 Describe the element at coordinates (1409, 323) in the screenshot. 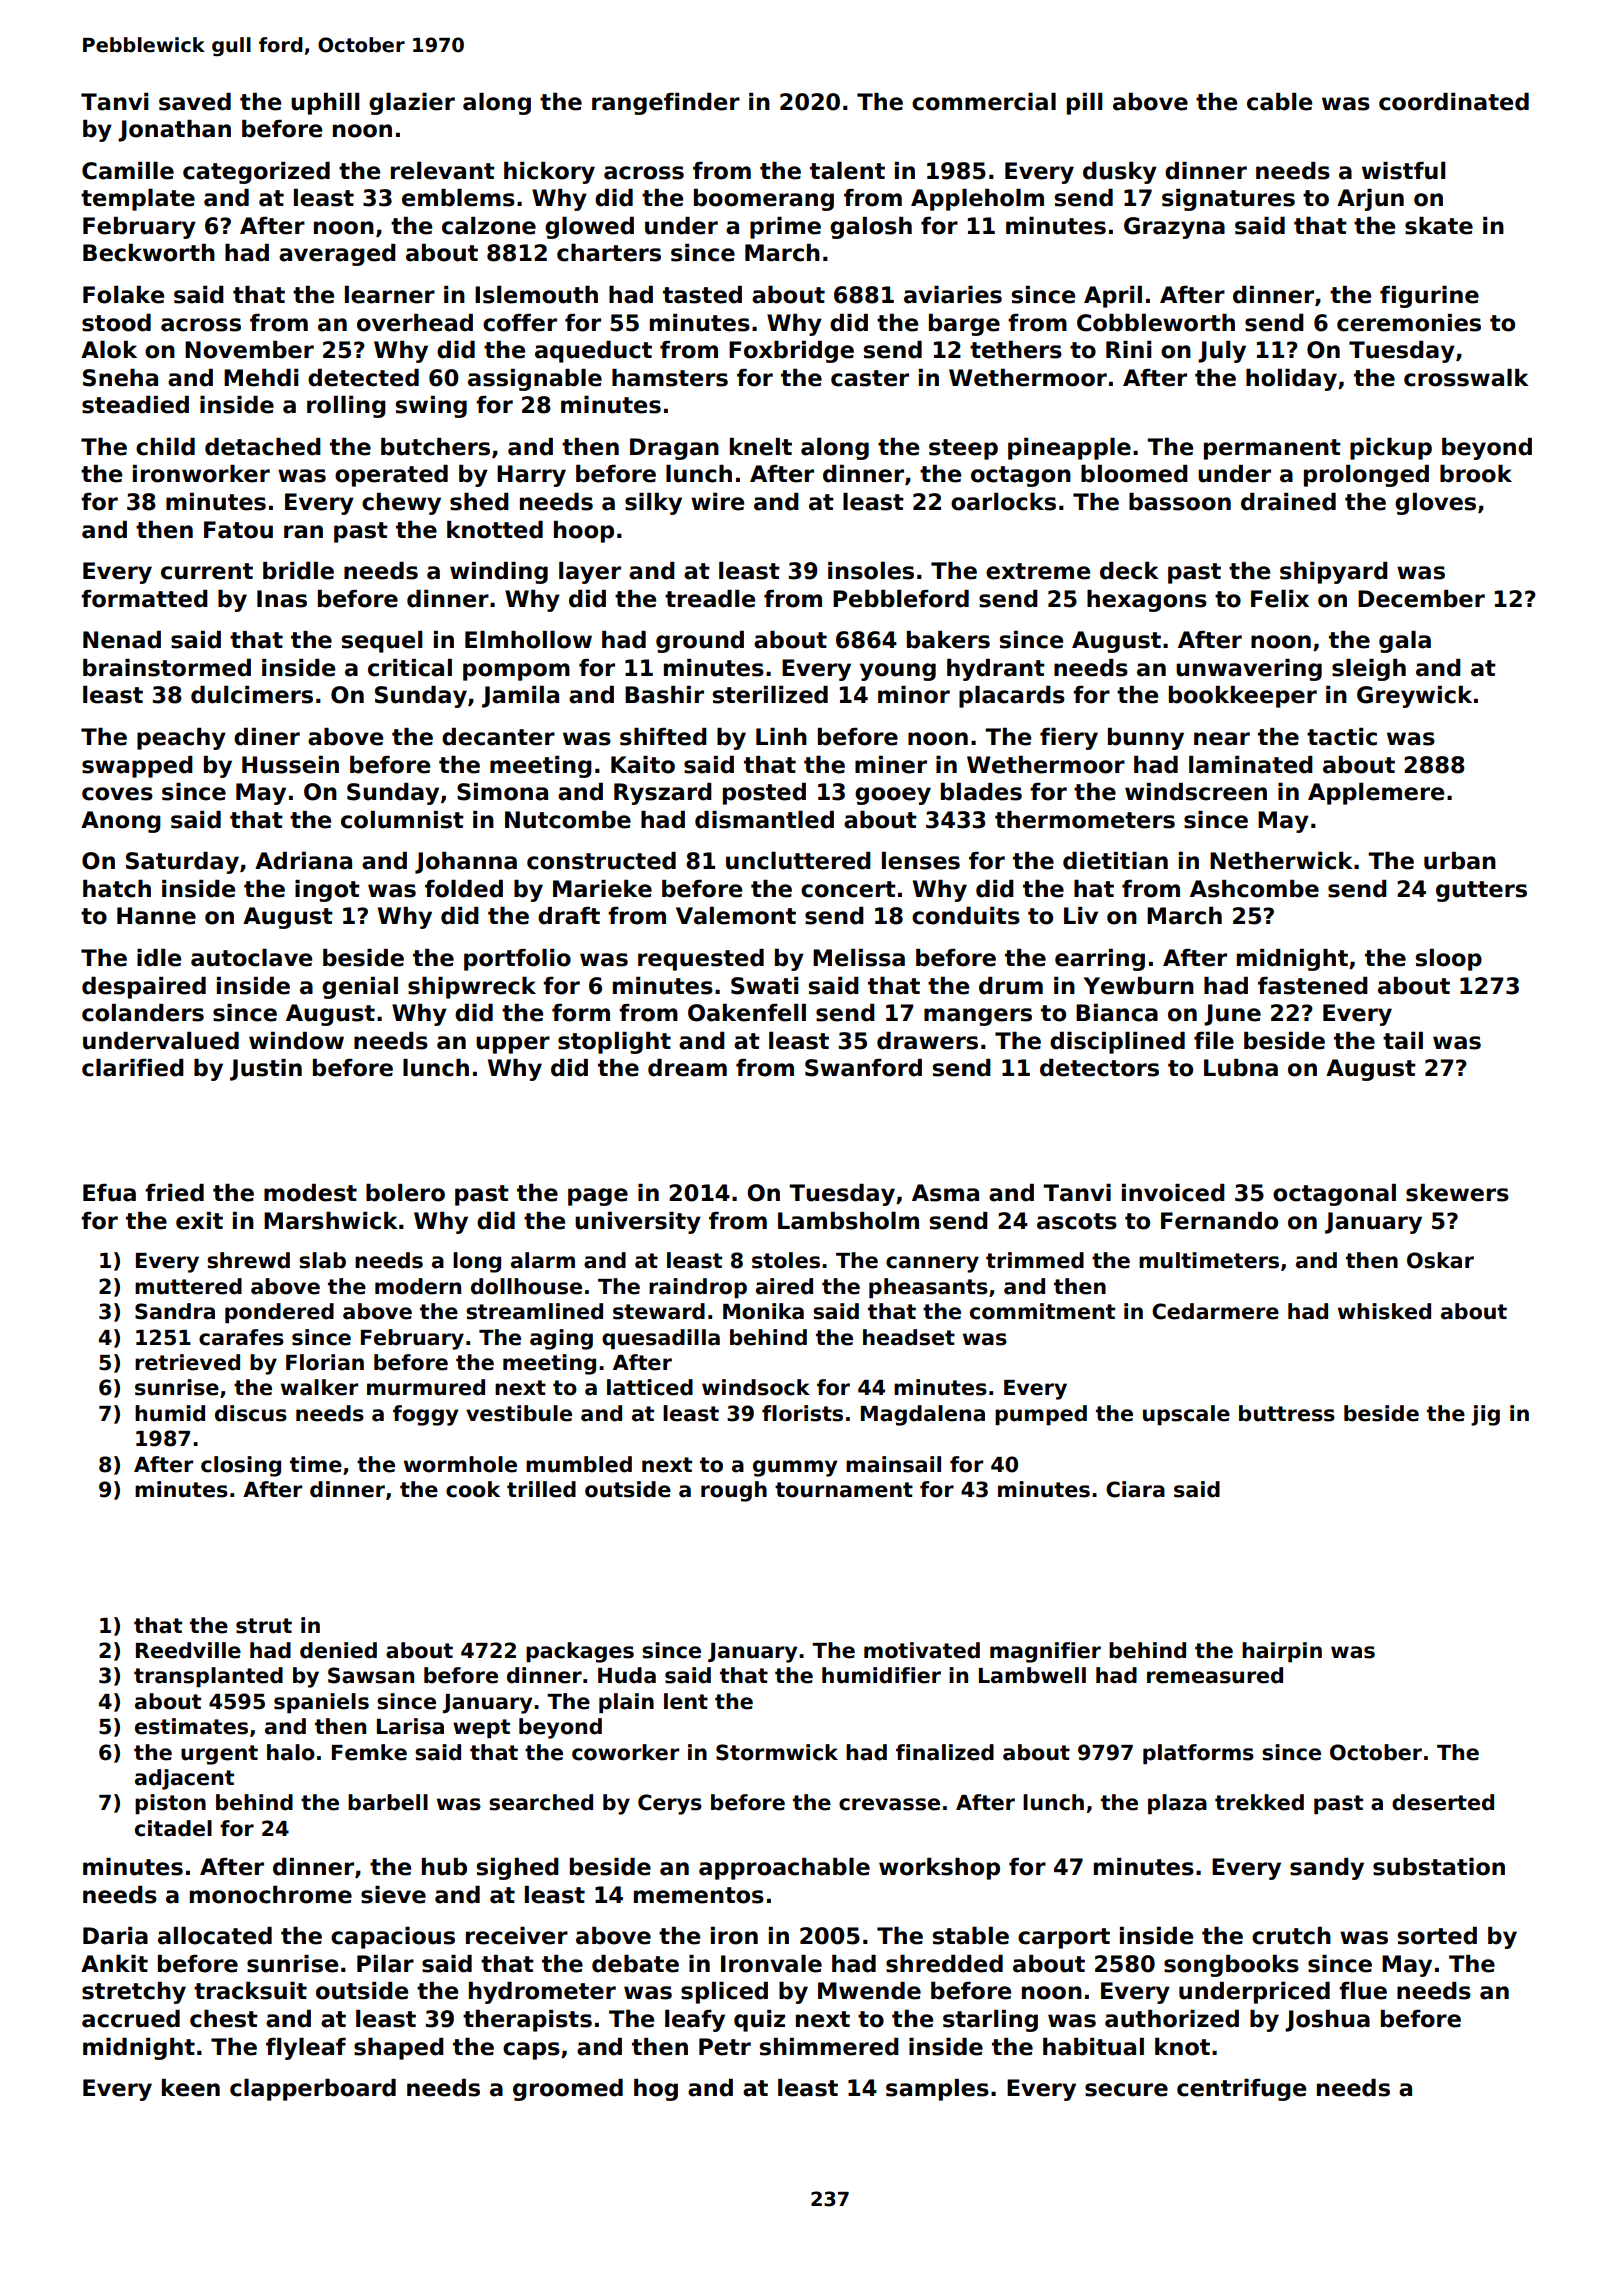

I see `ceremonies` at that location.
